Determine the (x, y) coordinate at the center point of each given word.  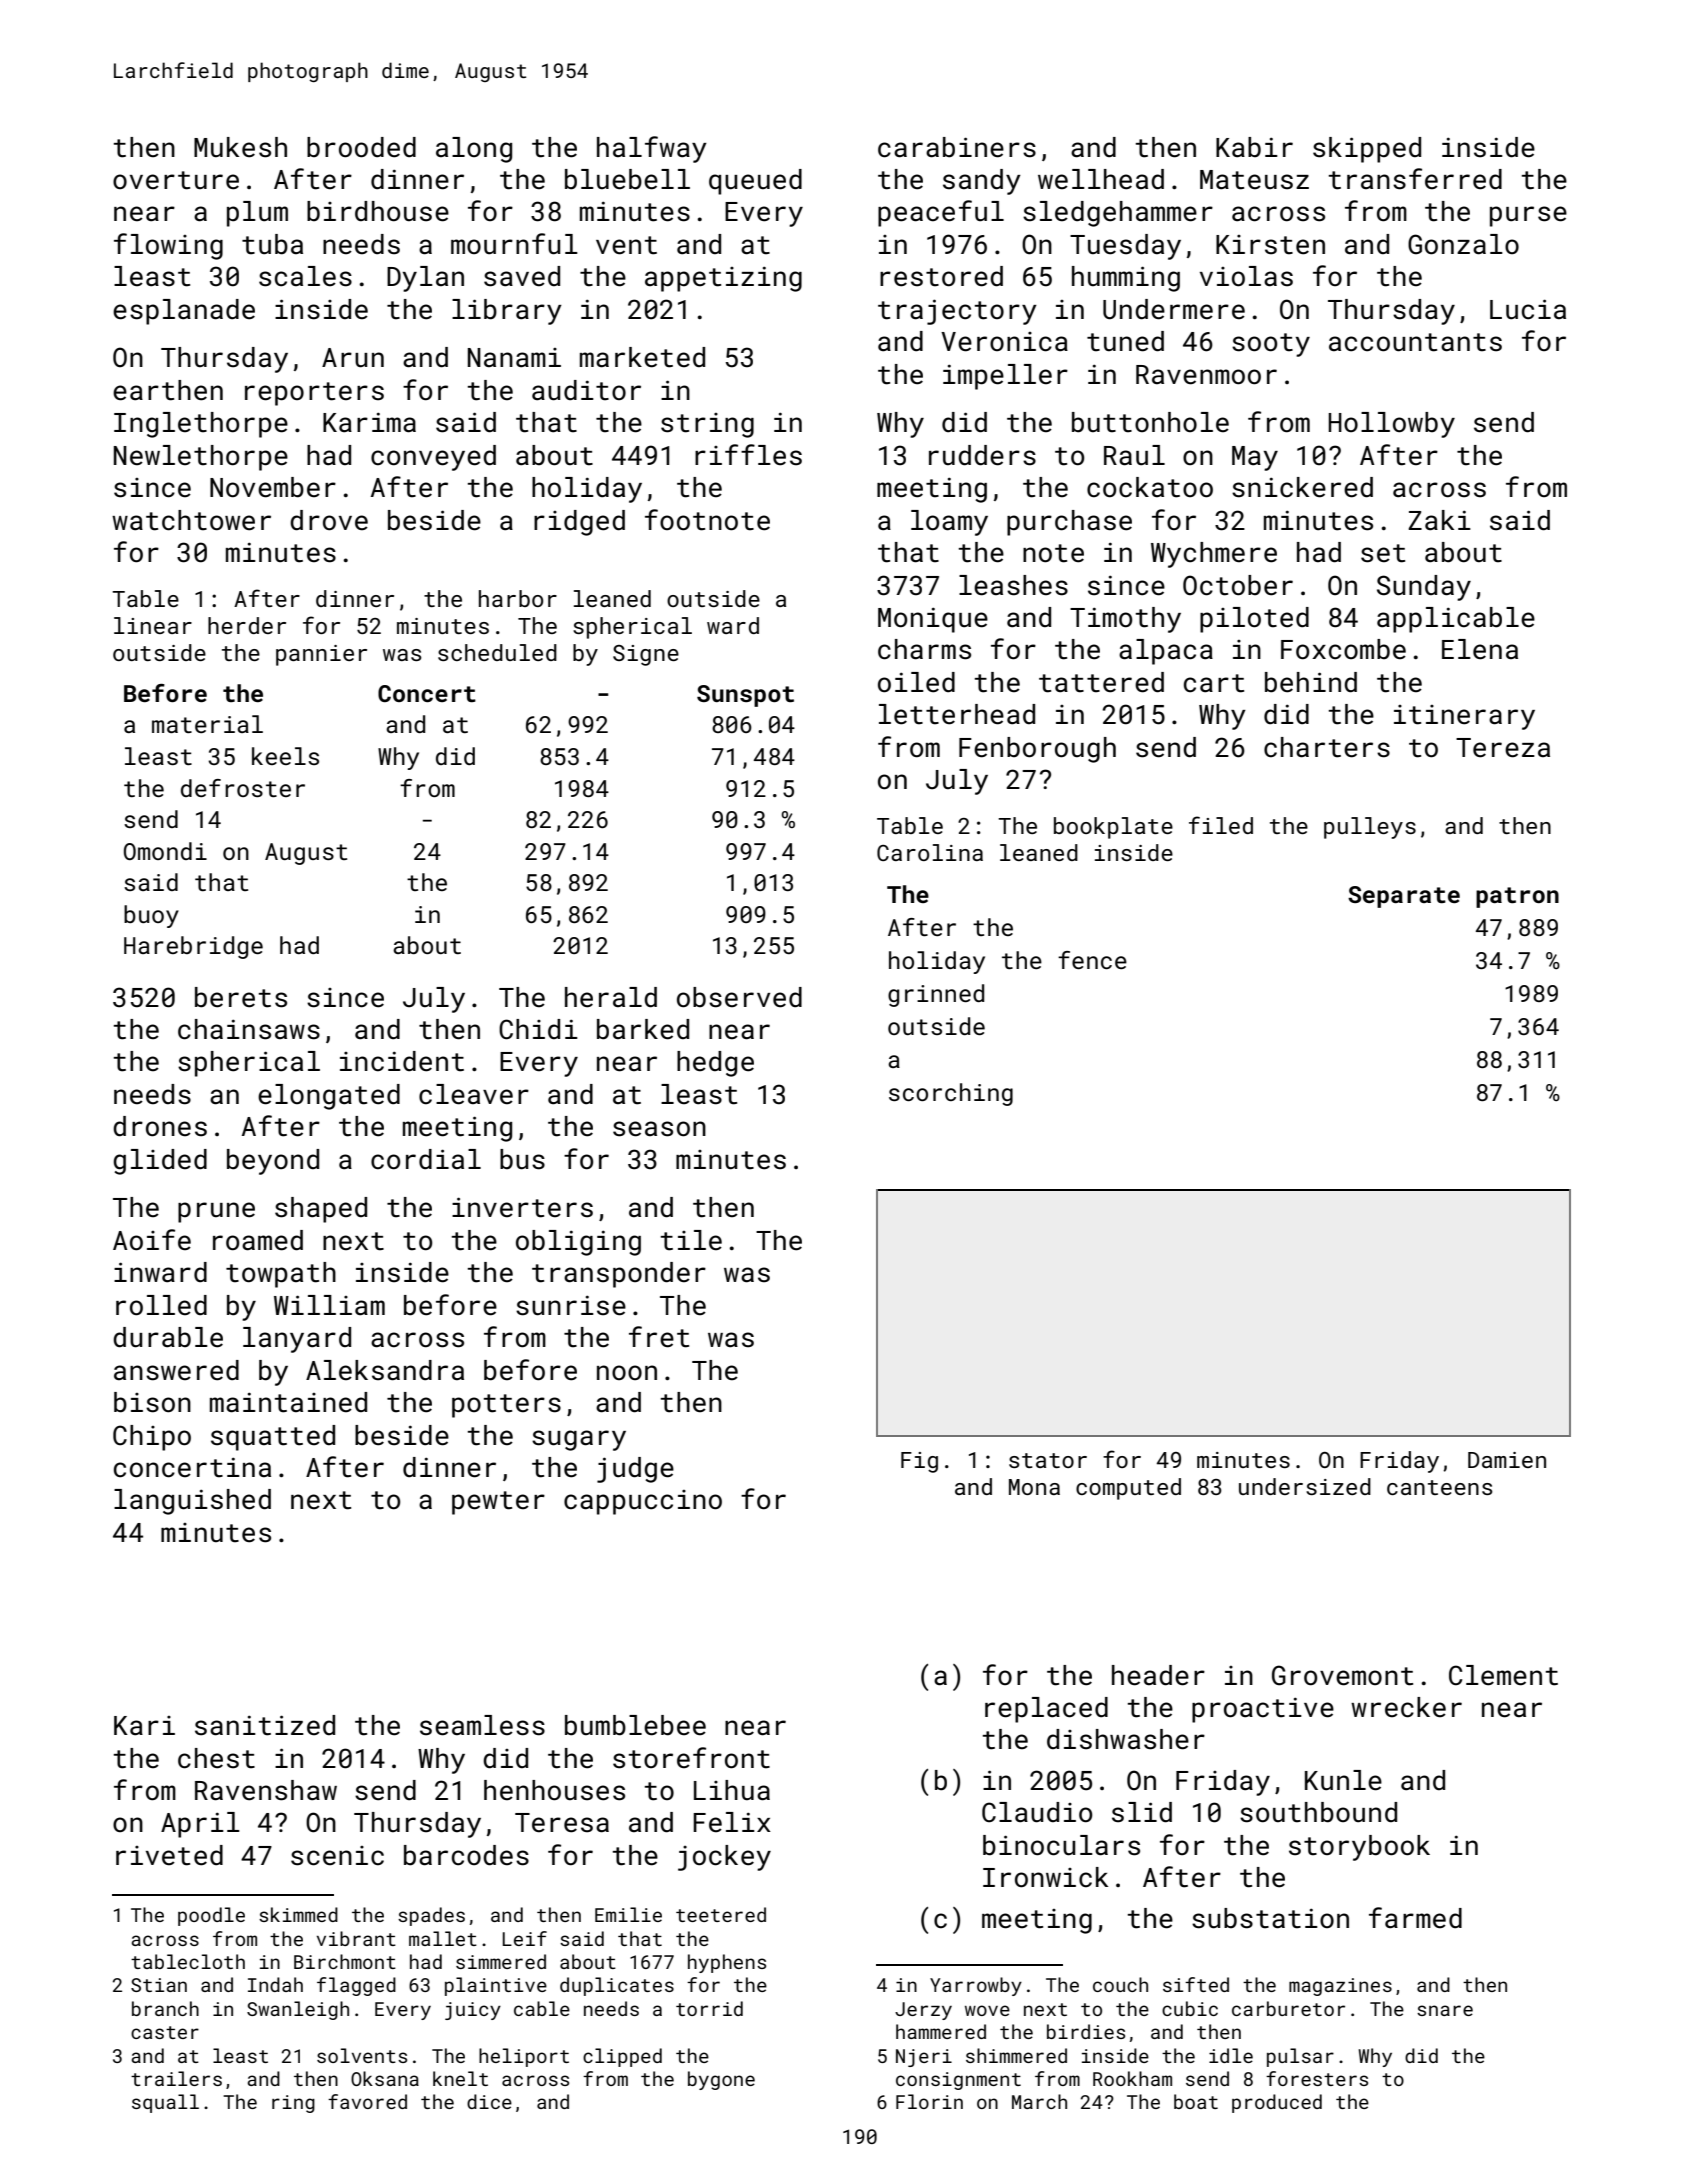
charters (1327, 747)
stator (1048, 1460)
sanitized (265, 1725)
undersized (1305, 1486)
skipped (1367, 150)
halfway (652, 149)
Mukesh (240, 147)
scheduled (497, 652)
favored (367, 2101)
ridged (579, 523)
